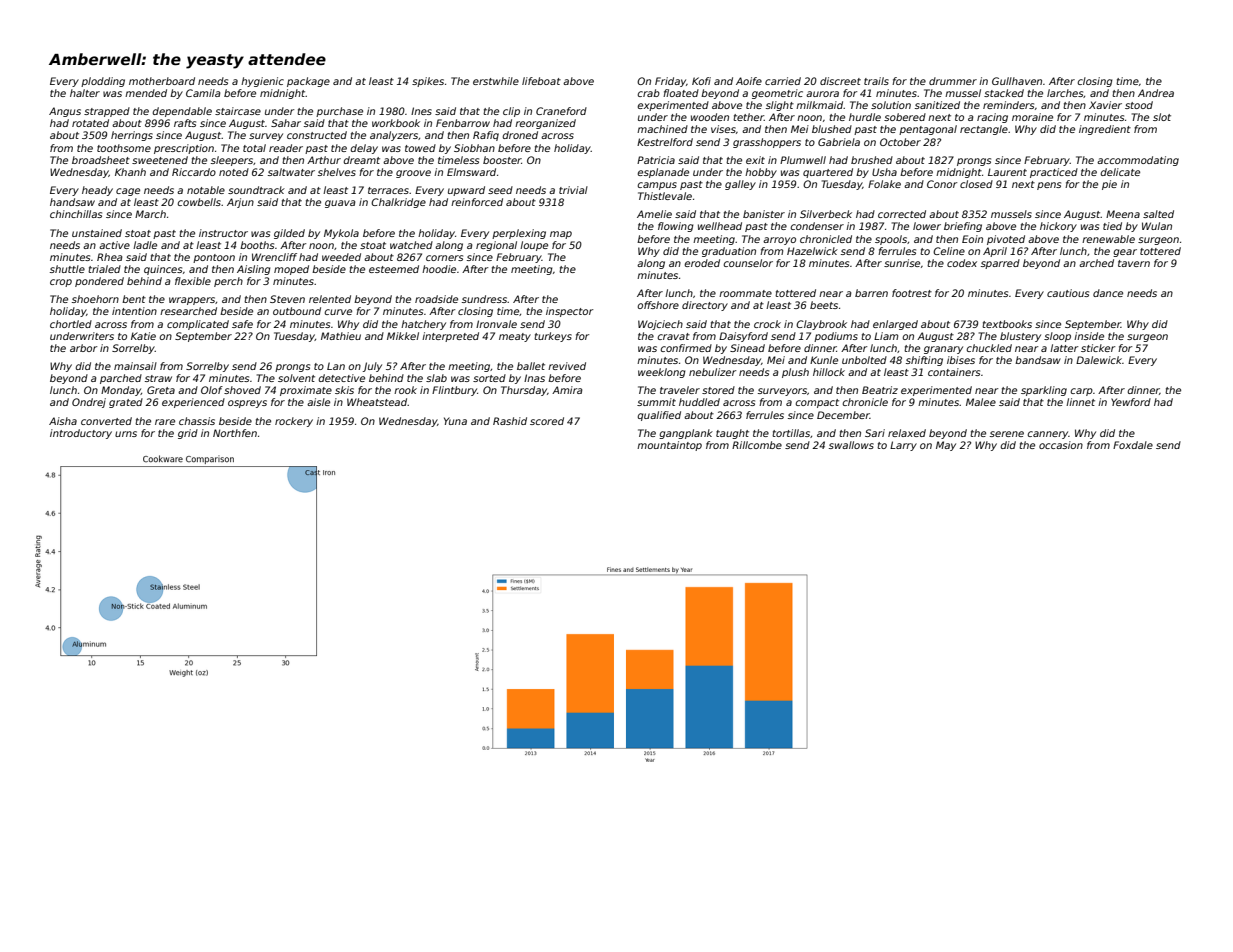  Describe the element at coordinates (135, 366) in the screenshot. I see `mainsail` at that location.
